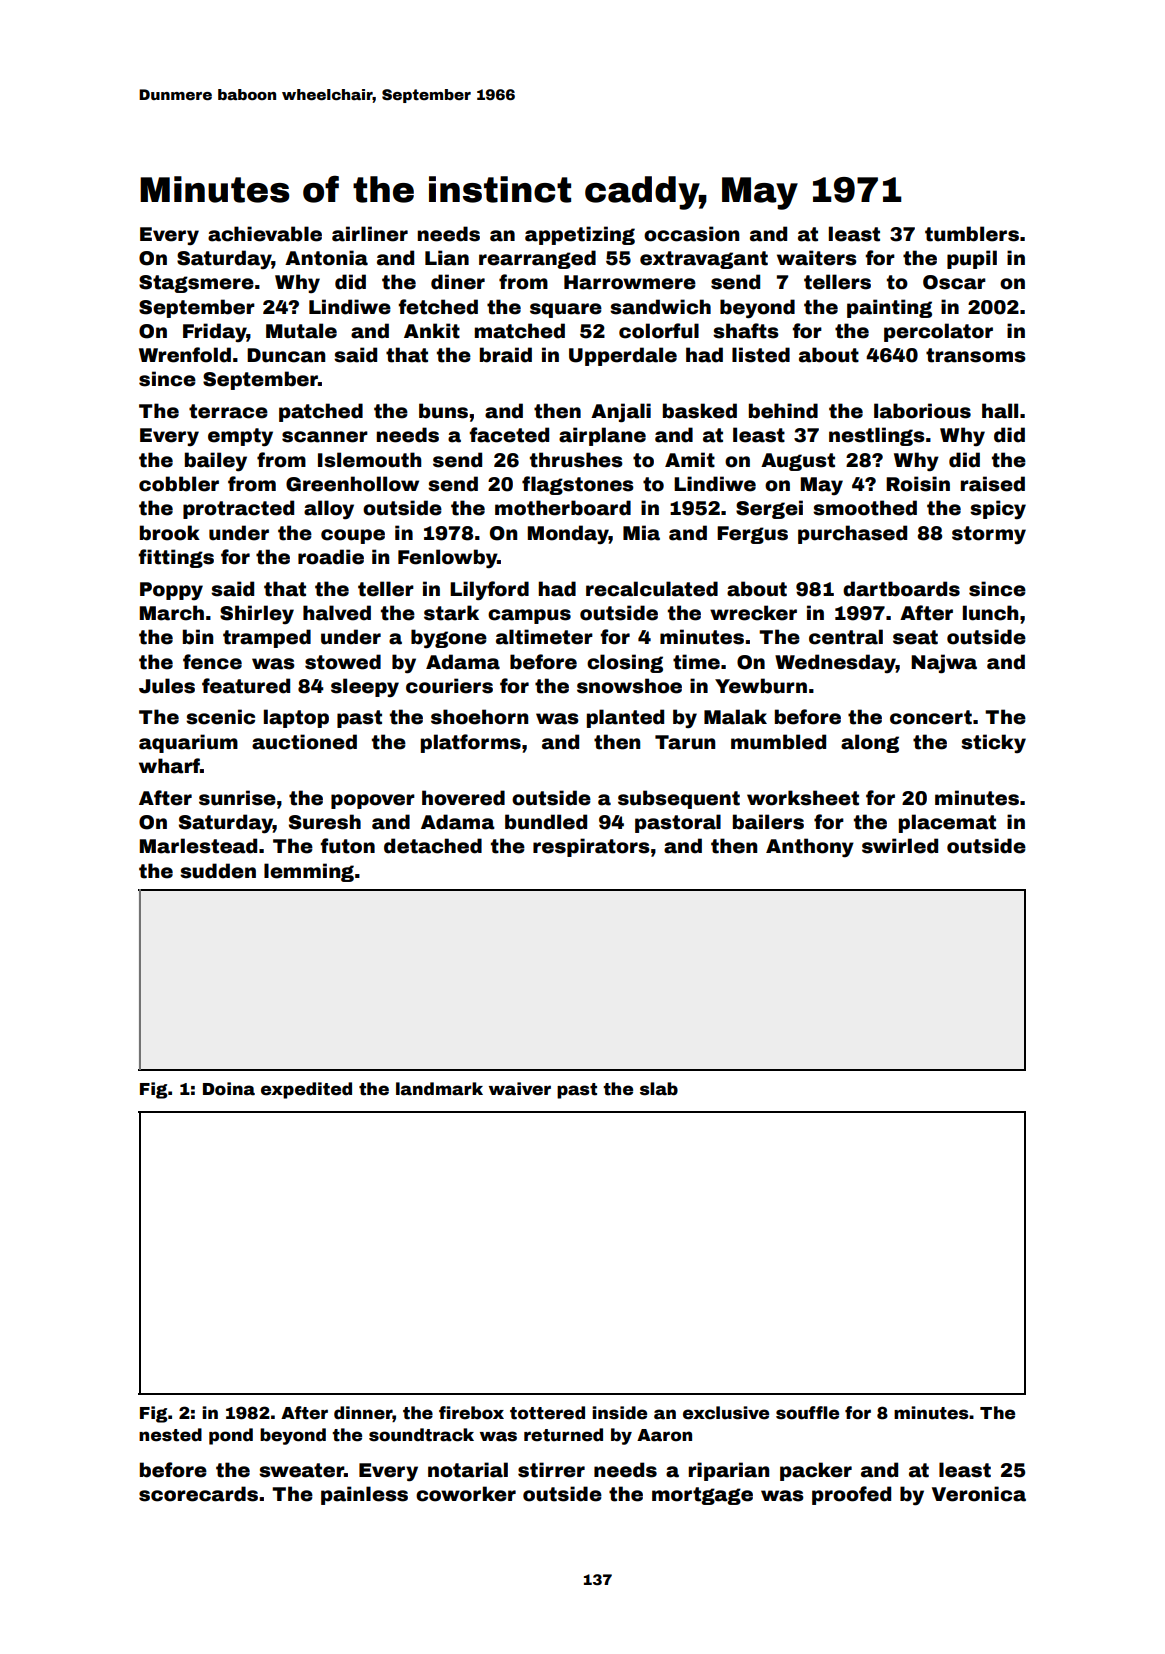 The width and height of the page is (1165, 1654). Describe the element at coordinates (237, 798) in the page. I see `sunrise` at that location.
